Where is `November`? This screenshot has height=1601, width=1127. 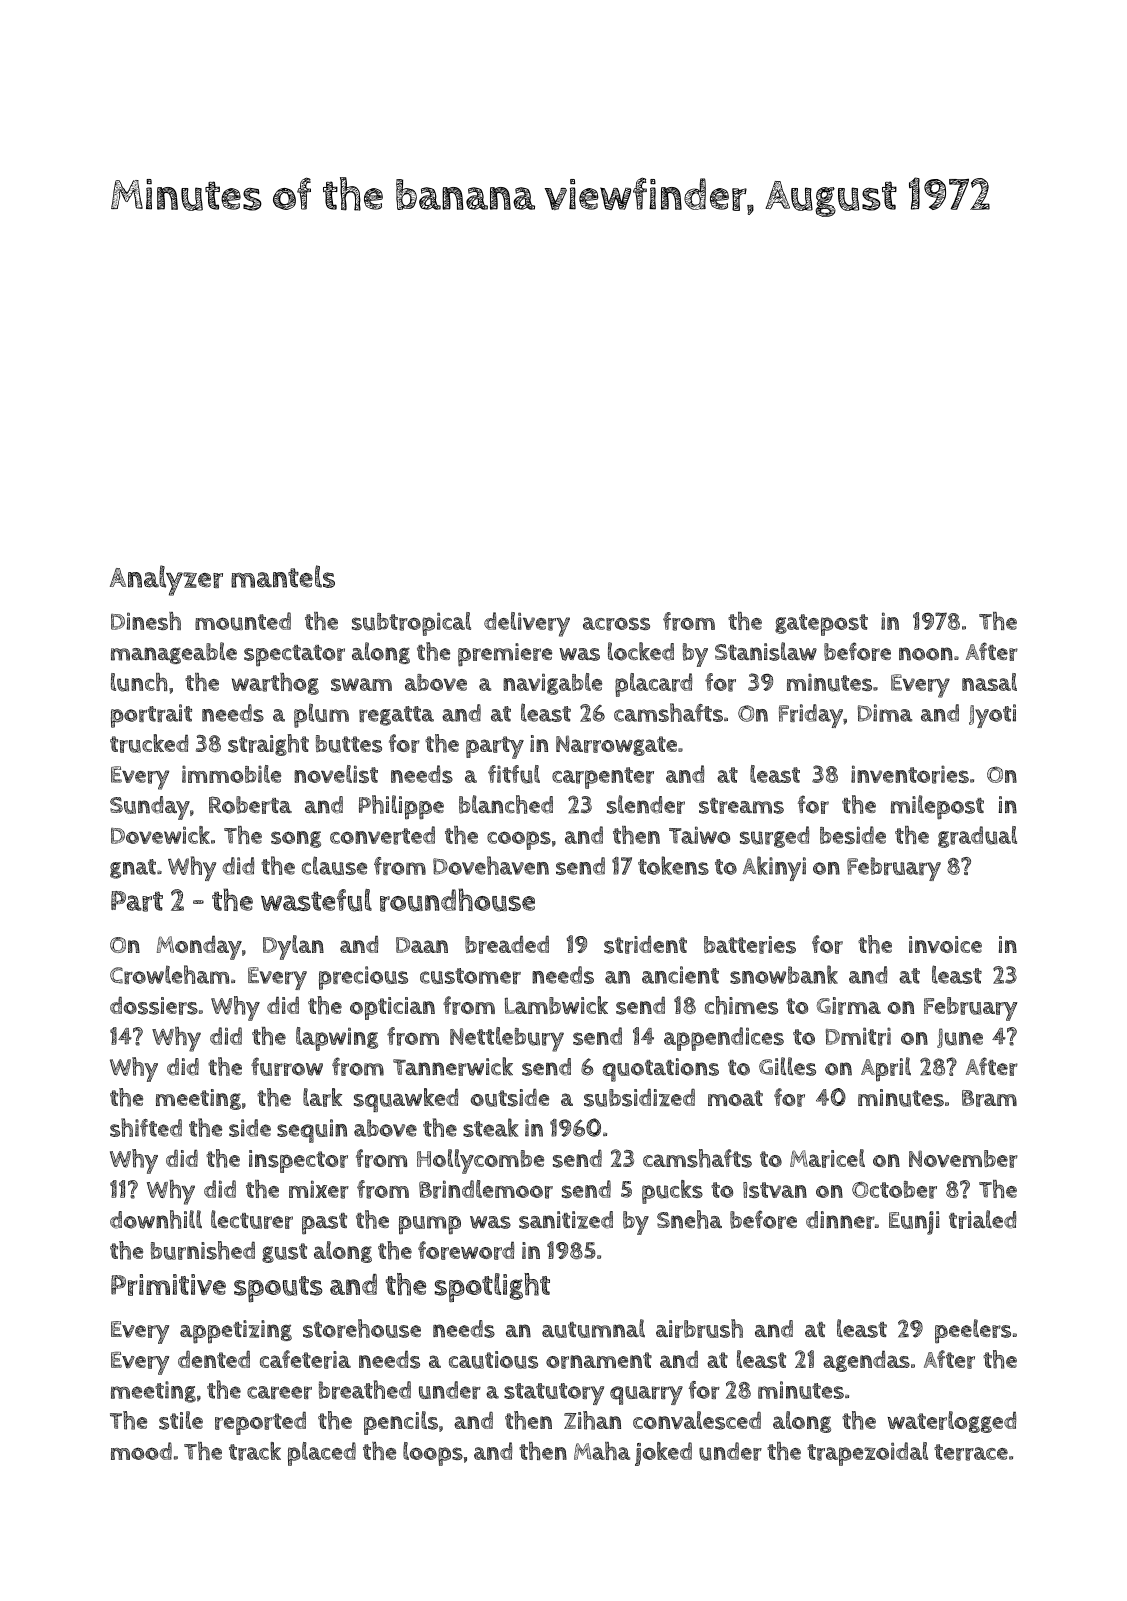 November is located at coordinates (963, 1159).
